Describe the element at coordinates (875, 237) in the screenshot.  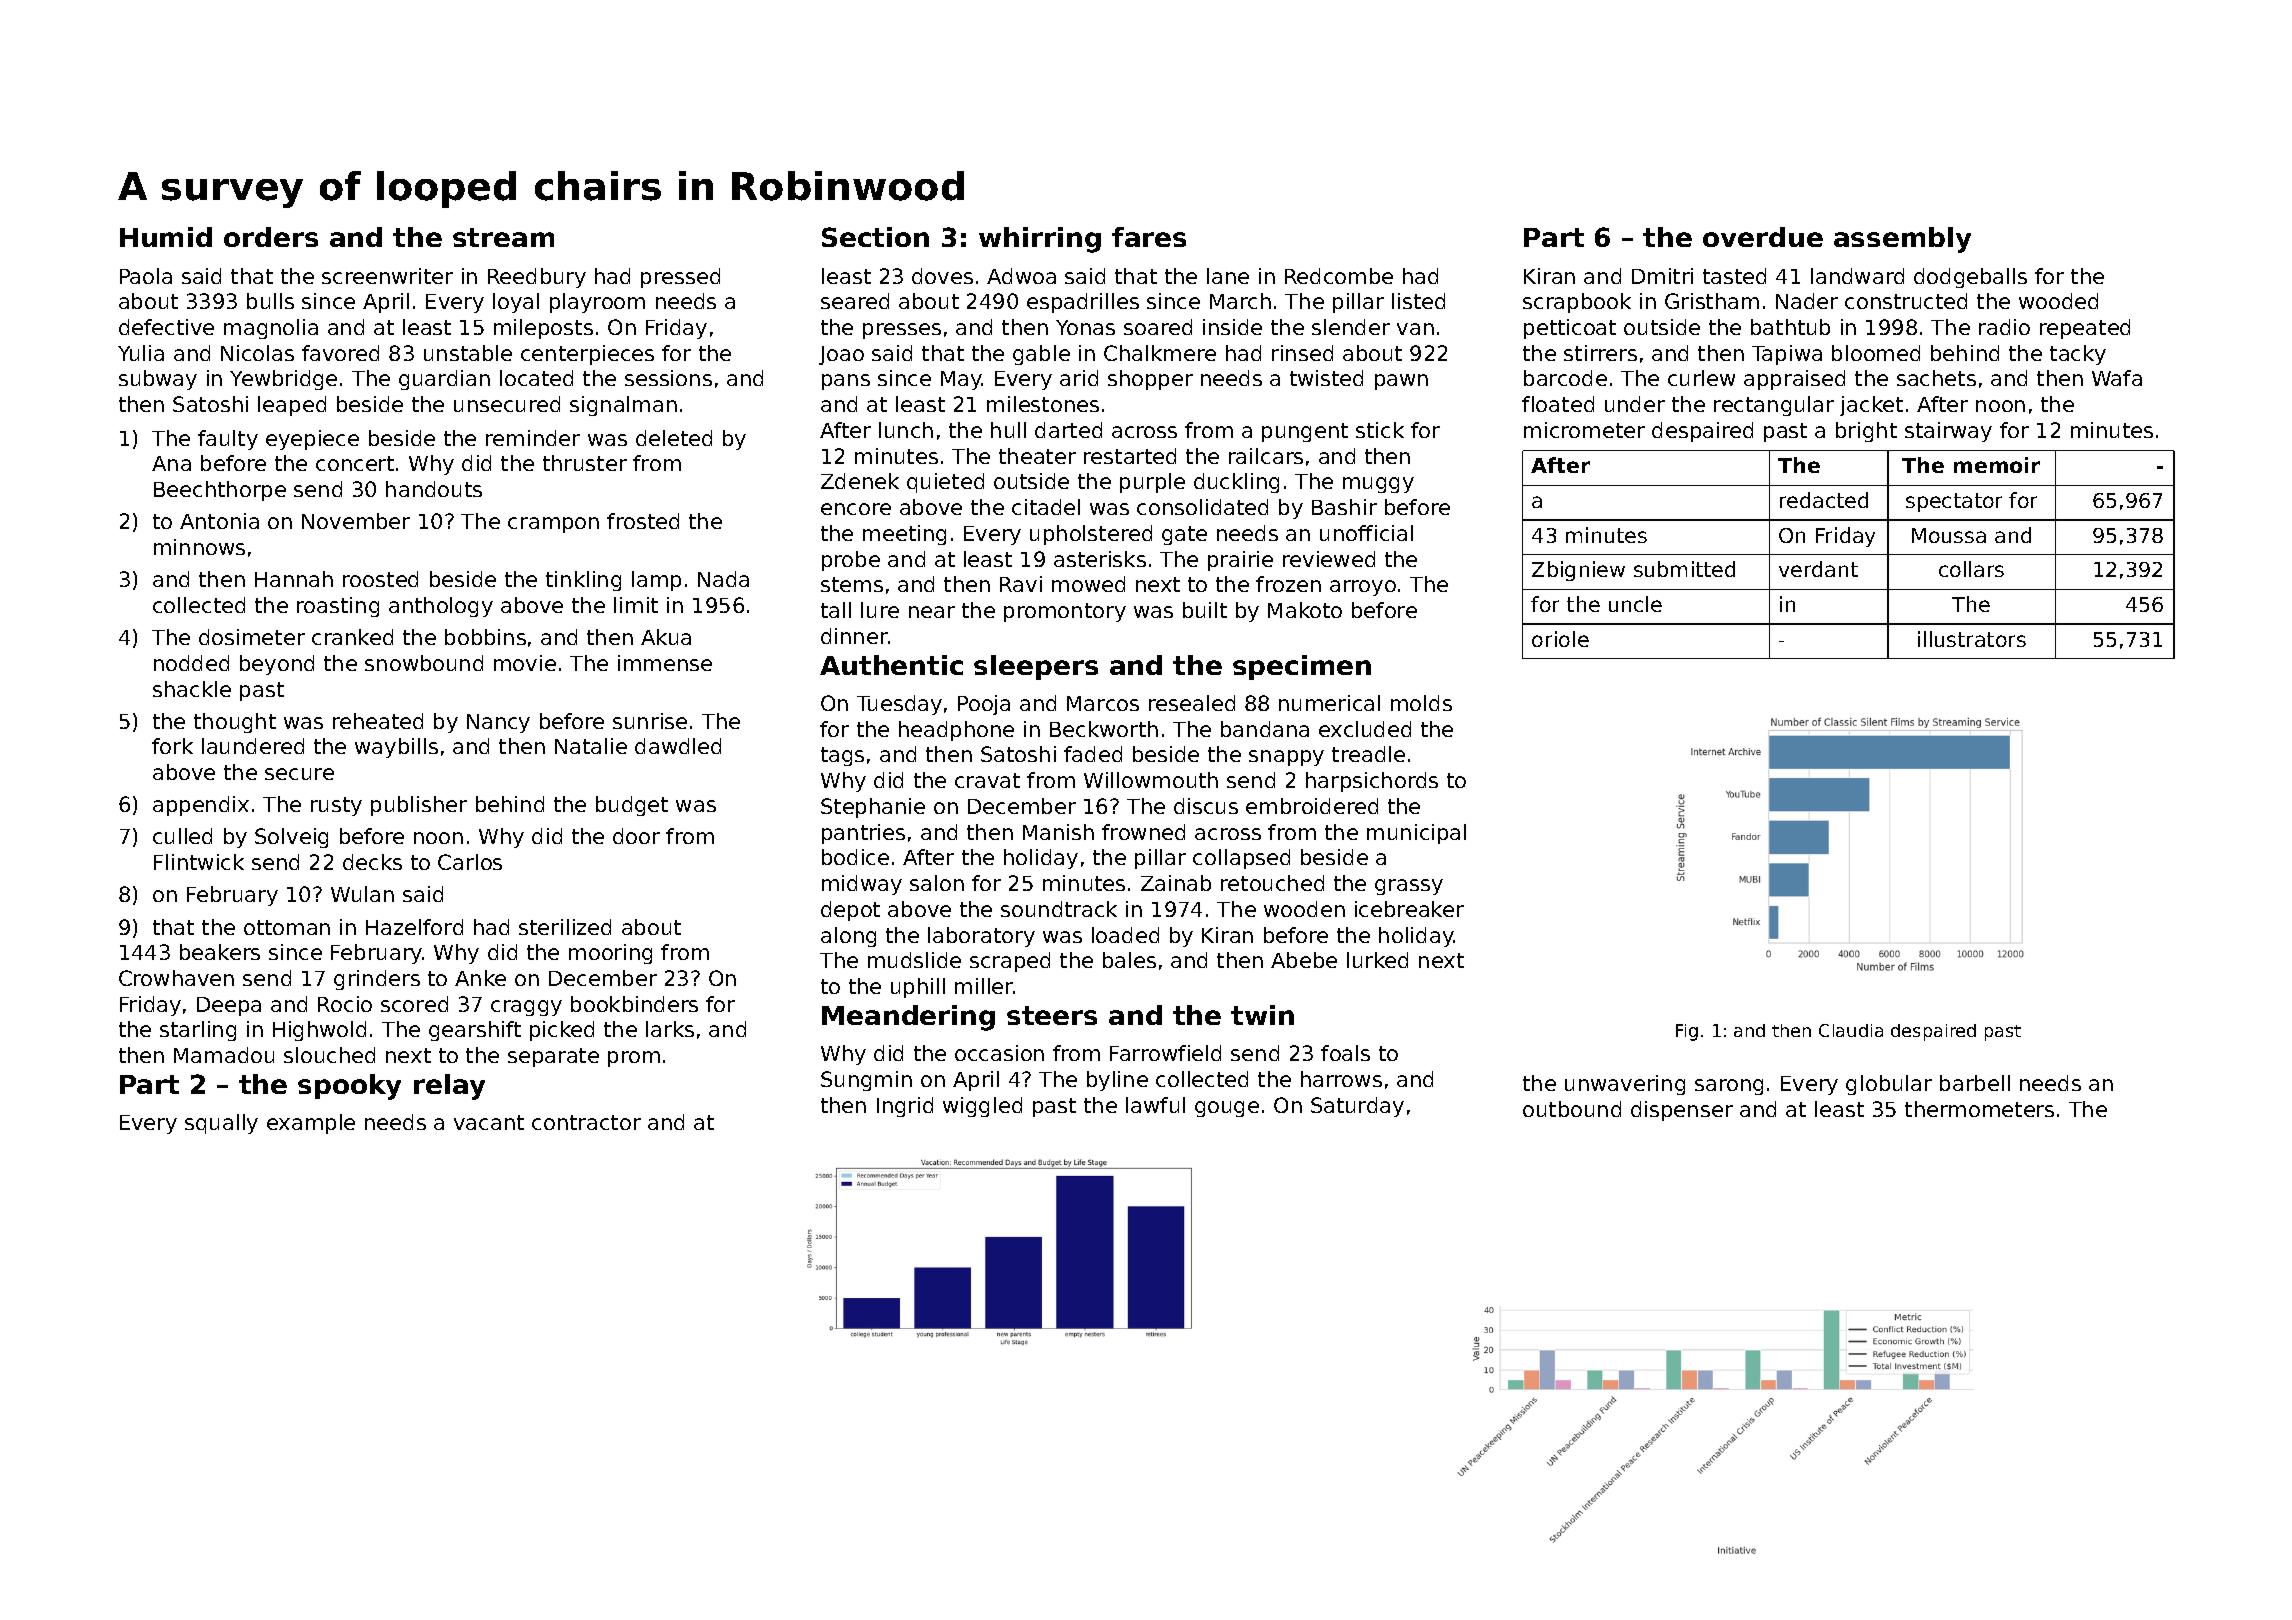
I see `Section` at that location.
